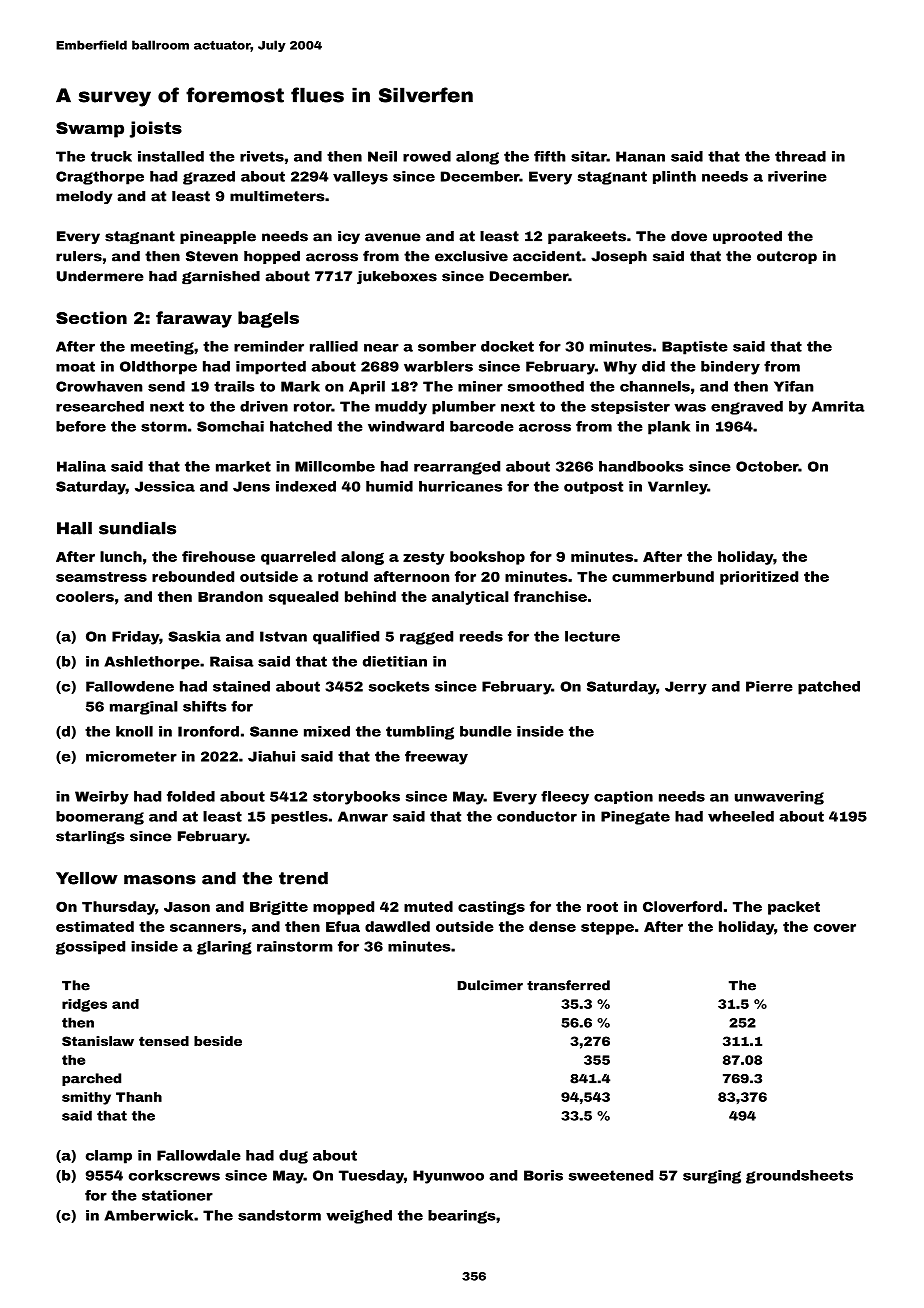  What do you see at coordinates (359, 1217) in the image?
I see `weighed` at bounding box center [359, 1217].
